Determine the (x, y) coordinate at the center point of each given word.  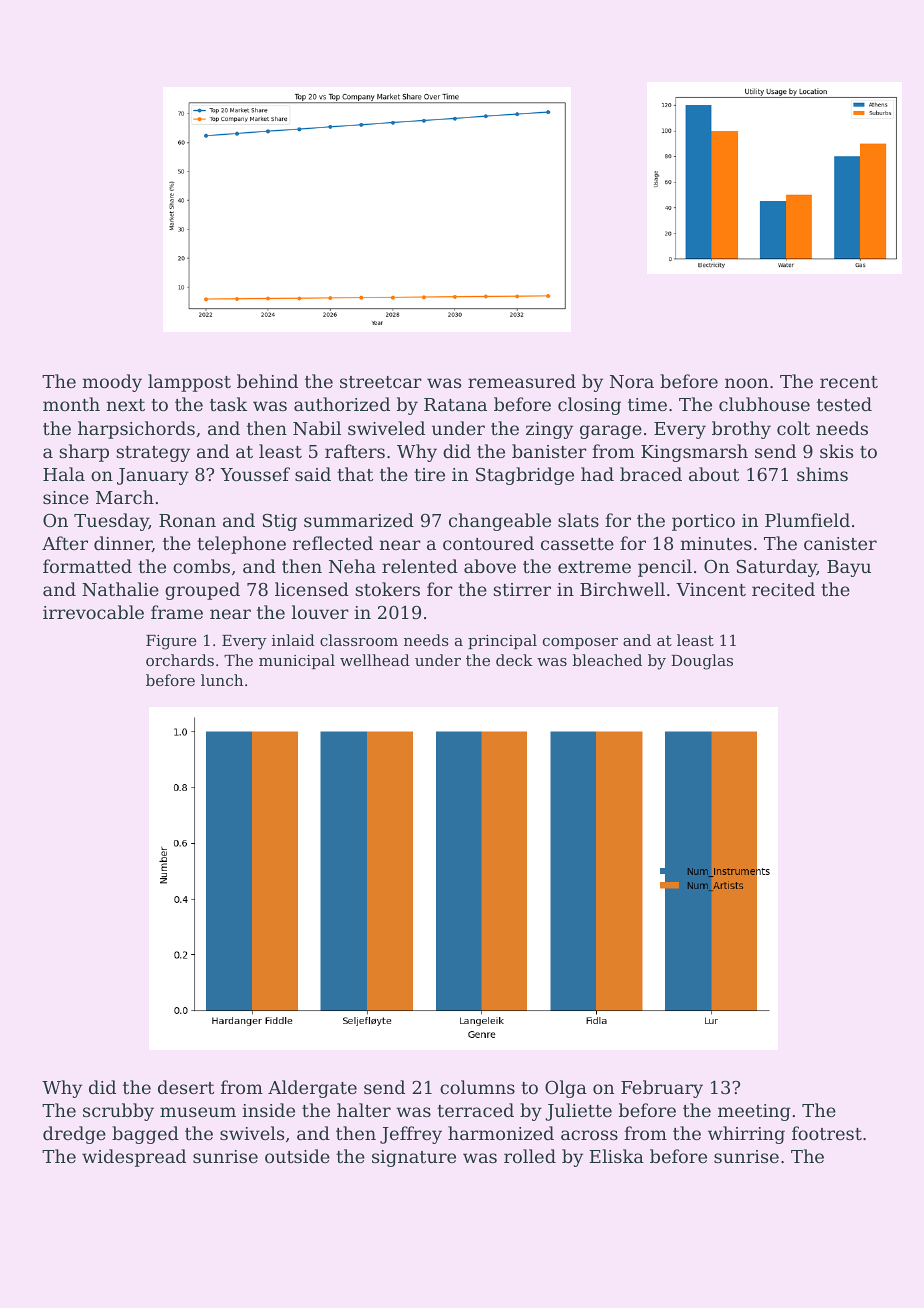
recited (783, 589)
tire (429, 474)
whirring (746, 1135)
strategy (153, 454)
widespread (134, 1158)
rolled (530, 1156)
